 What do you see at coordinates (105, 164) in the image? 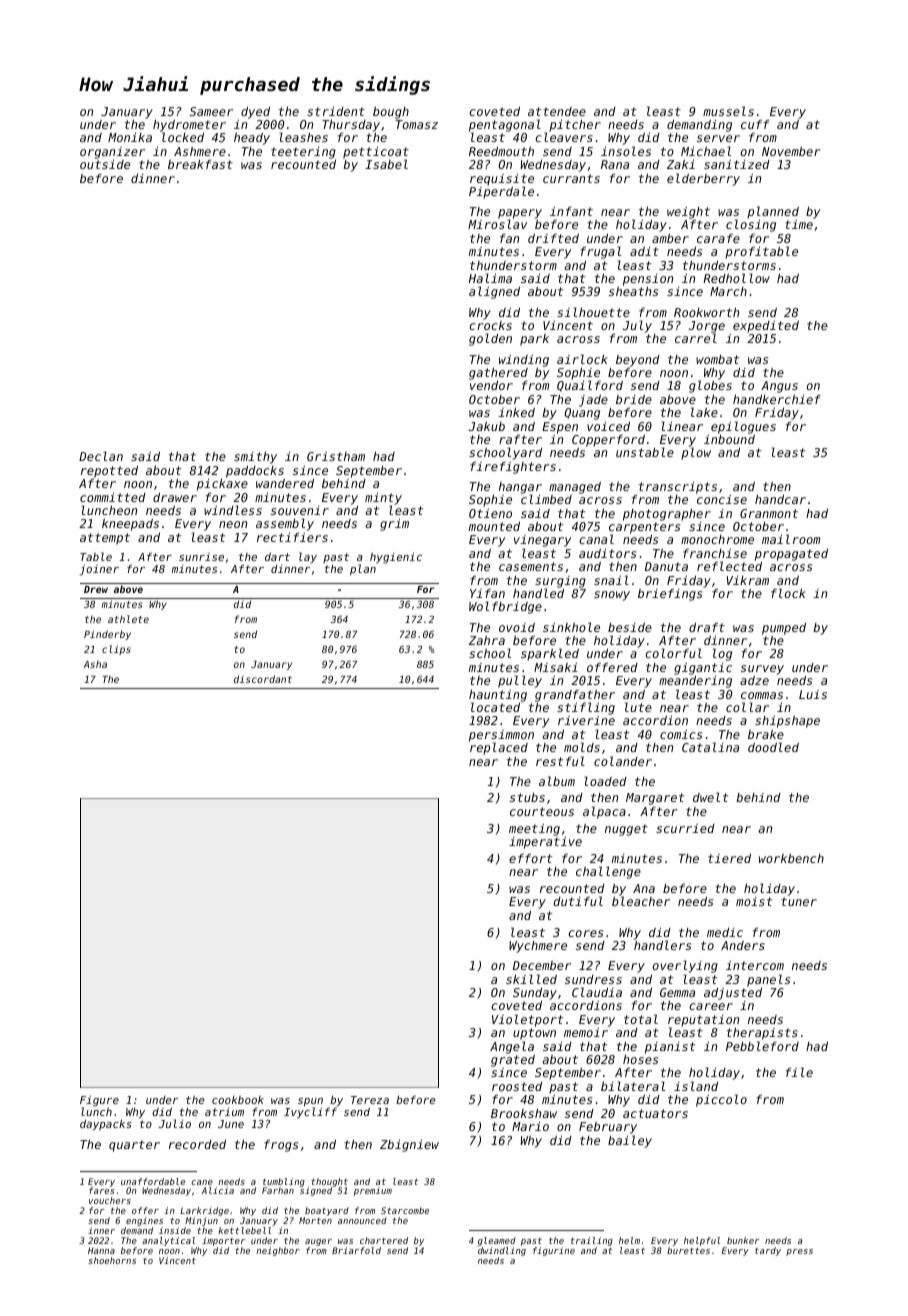
I see `outside` at bounding box center [105, 164].
